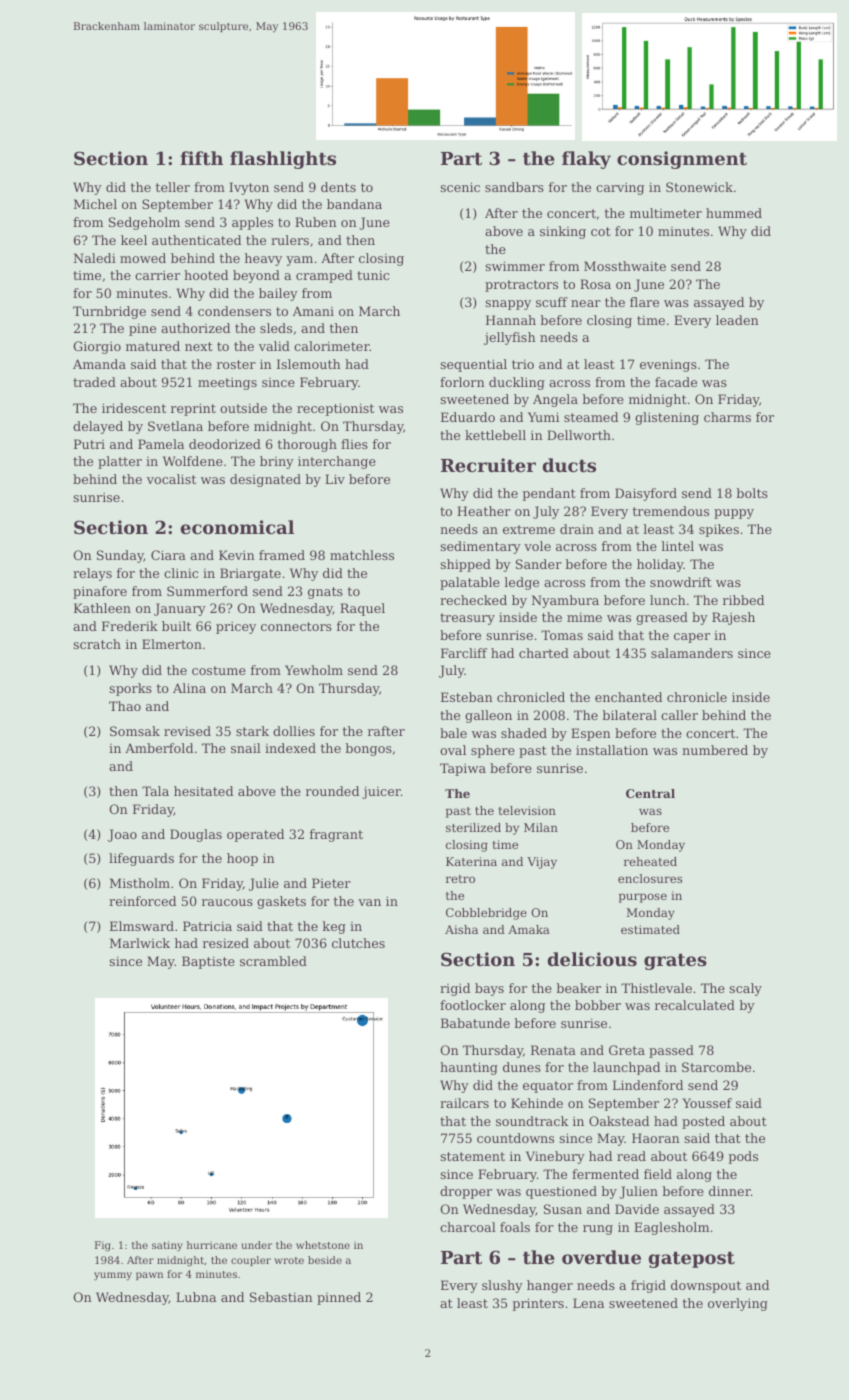 The width and height of the image is (849, 1400). I want to click on pods, so click(743, 1157).
